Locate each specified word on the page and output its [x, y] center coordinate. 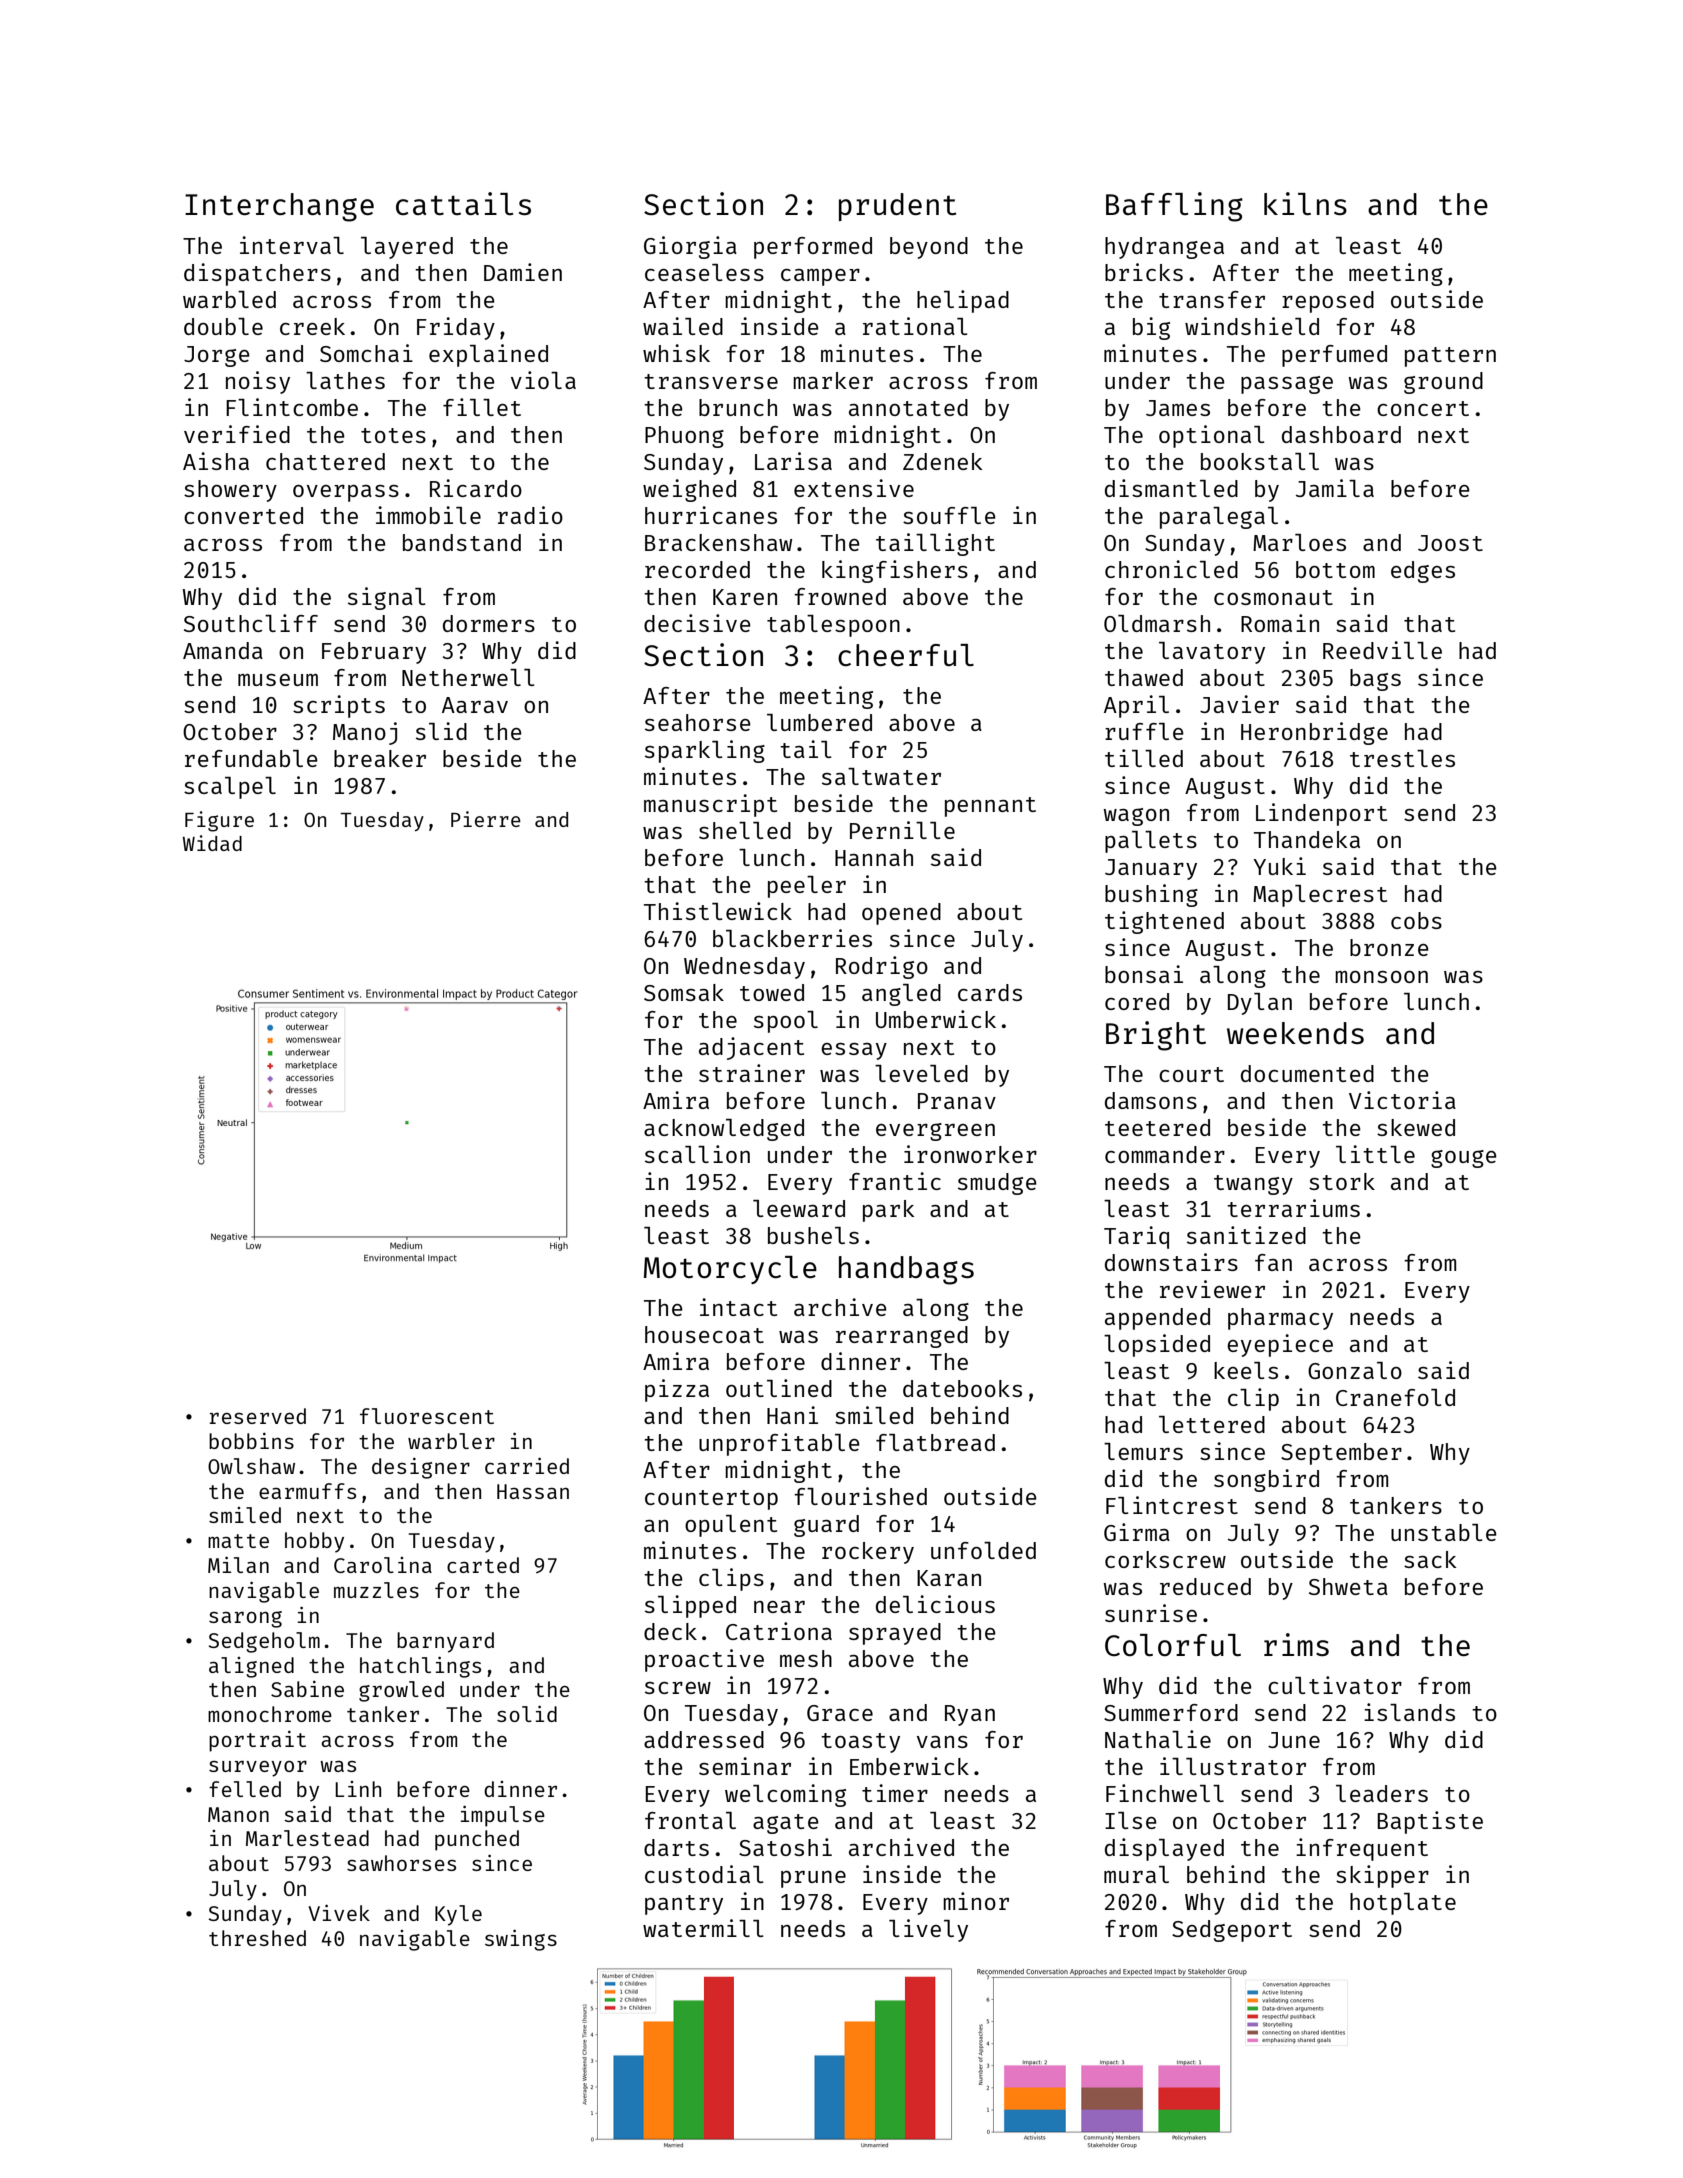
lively [928, 1930]
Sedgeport [1232, 1931]
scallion [697, 1154]
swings [521, 1940]
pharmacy [1280, 1319]
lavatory [1212, 653]
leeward [799, 1208]
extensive [854, 488]
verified [237, 434]
